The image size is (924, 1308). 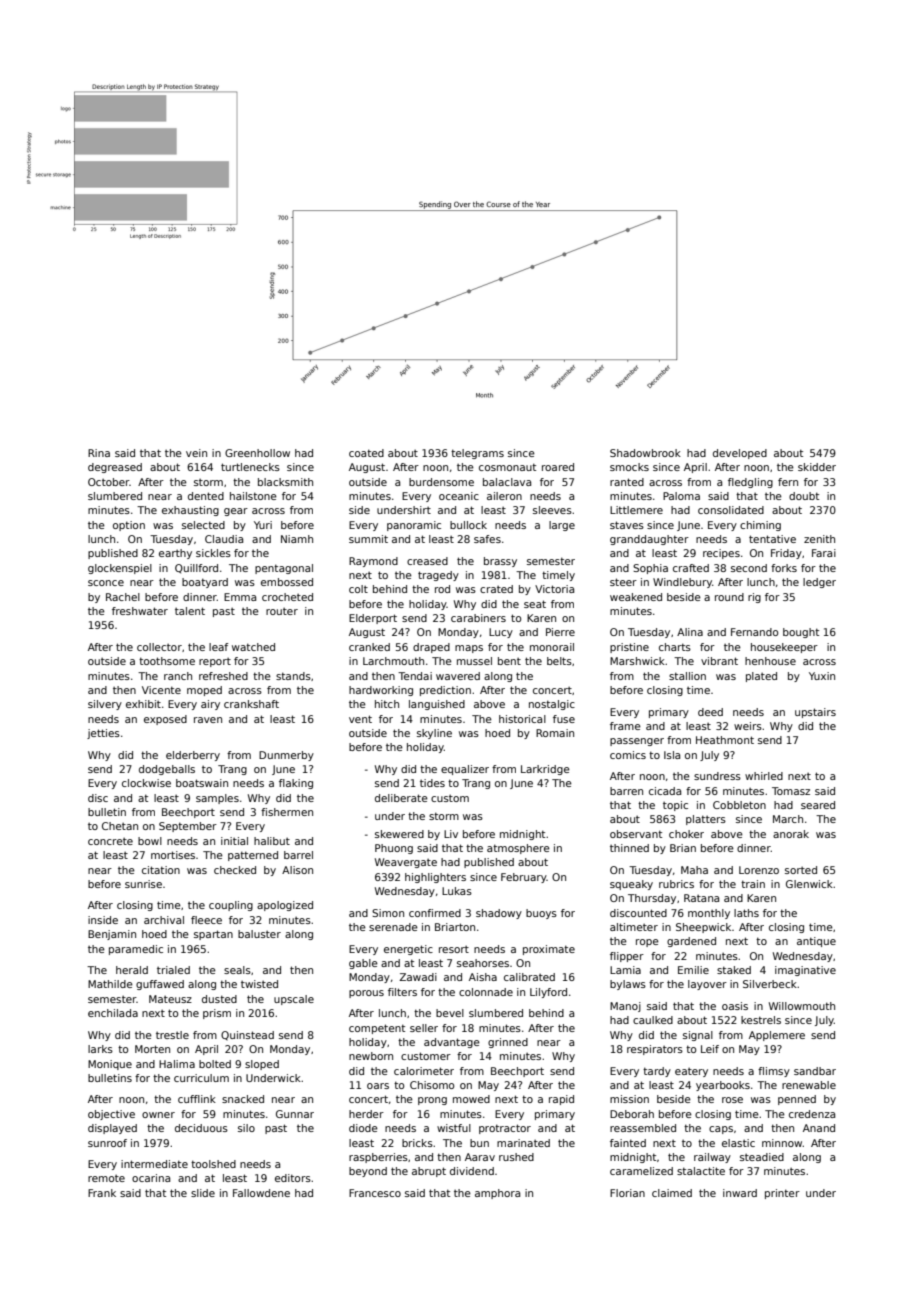 I want to click on rushed, so click(x=516, y=1157).
